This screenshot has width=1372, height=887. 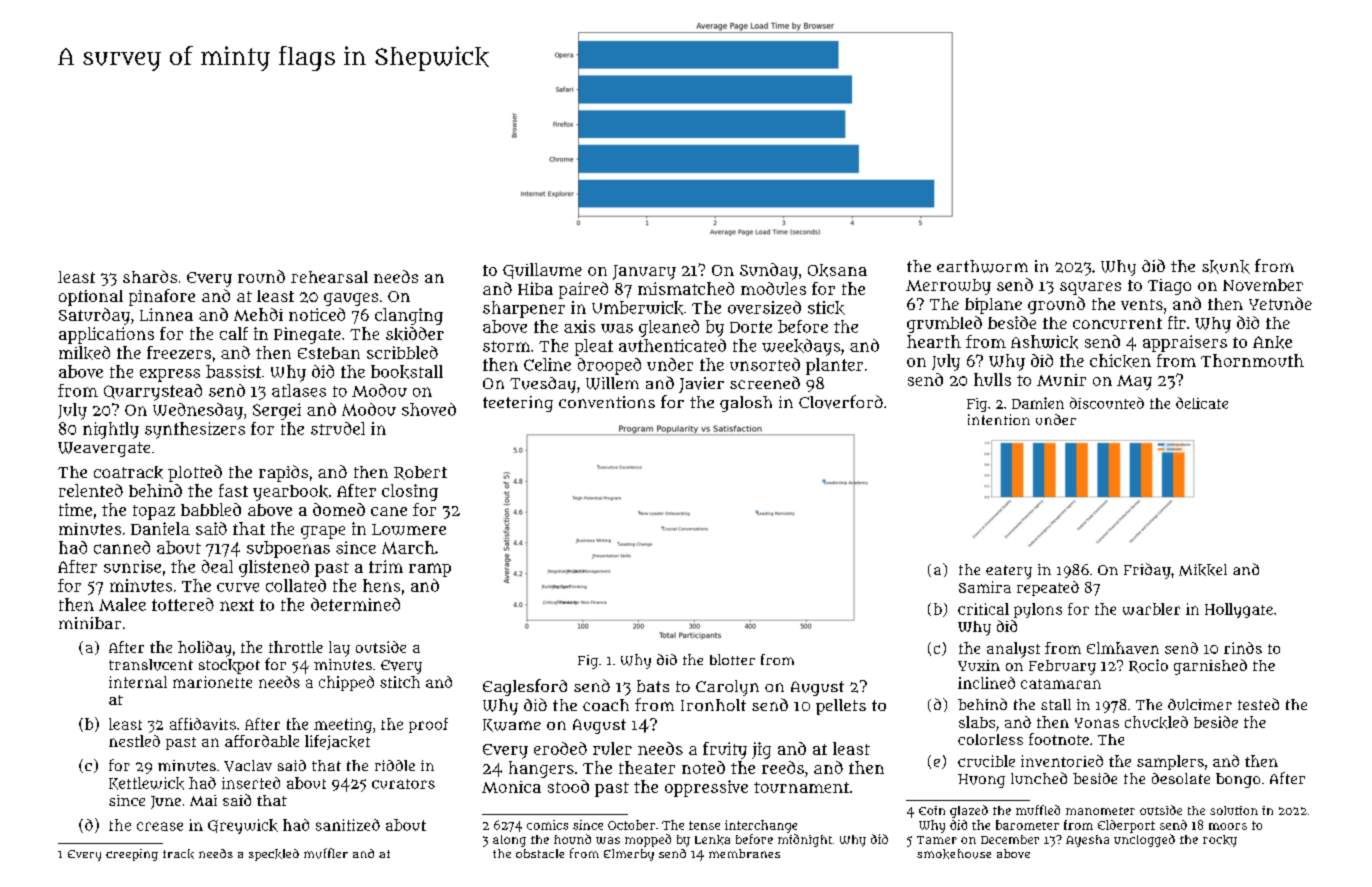 I want to click on unsorted, so click(x=765, y=364).
